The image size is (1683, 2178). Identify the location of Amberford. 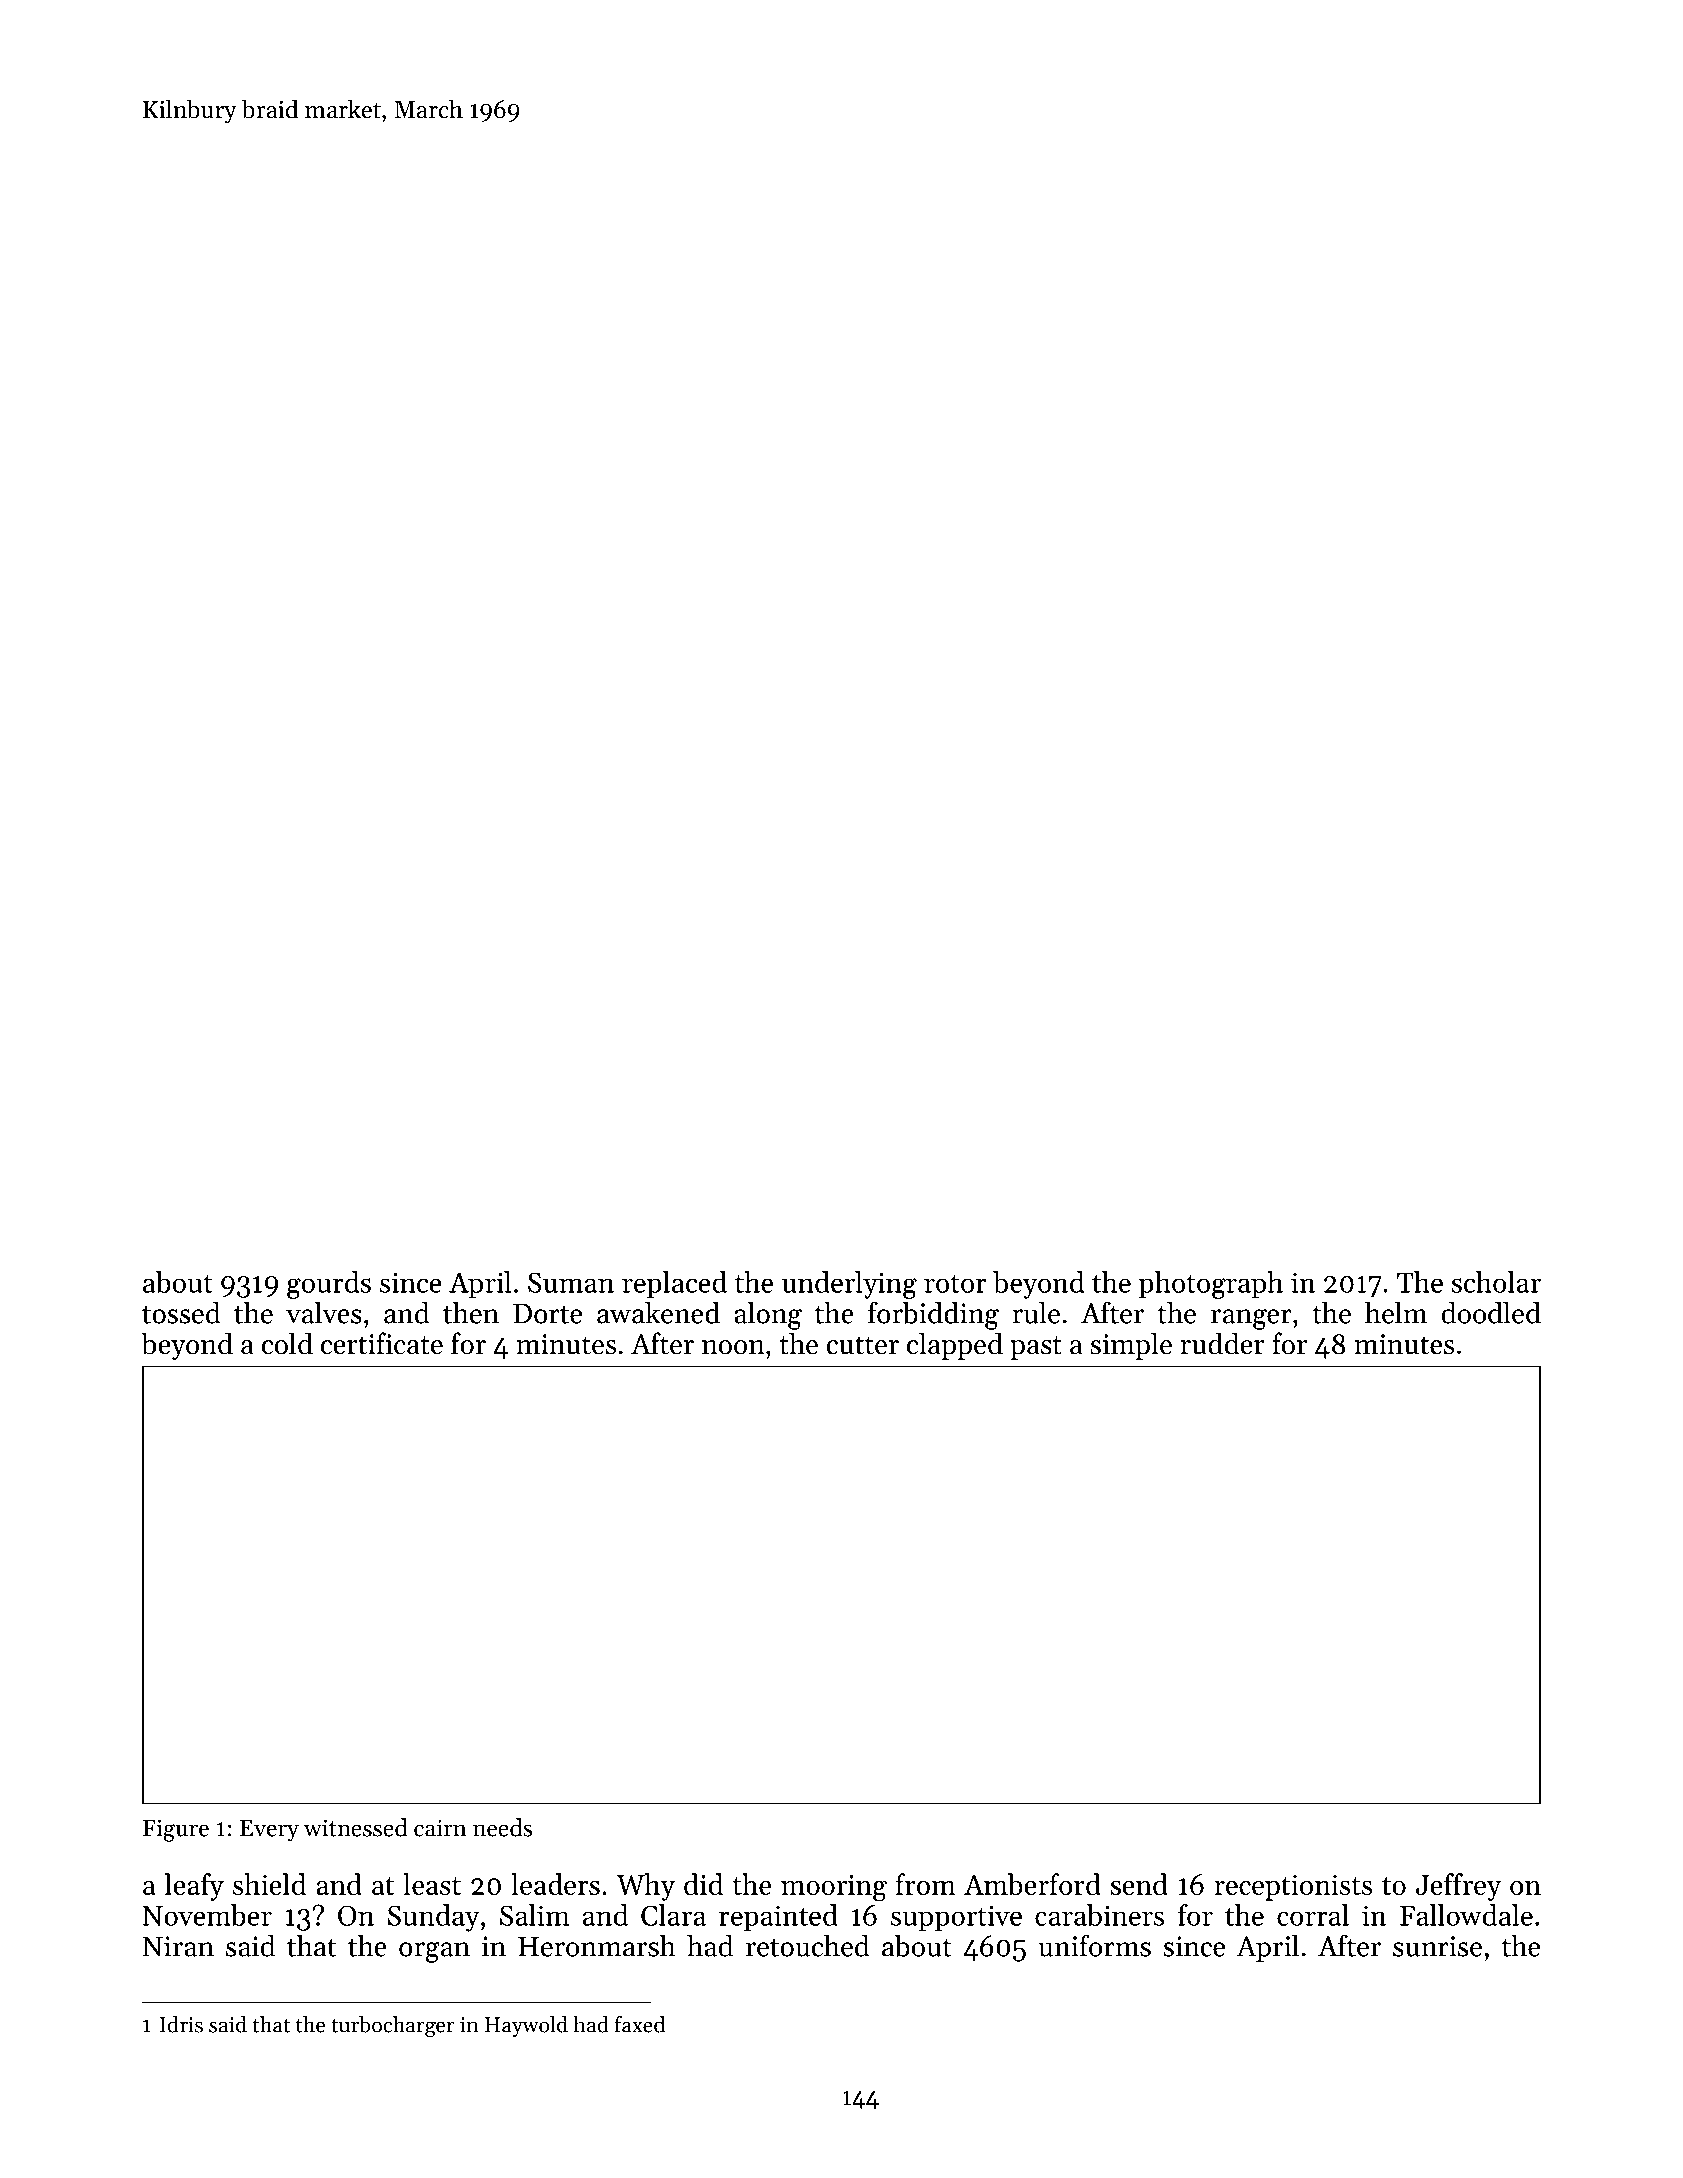
(1032, 1884).
